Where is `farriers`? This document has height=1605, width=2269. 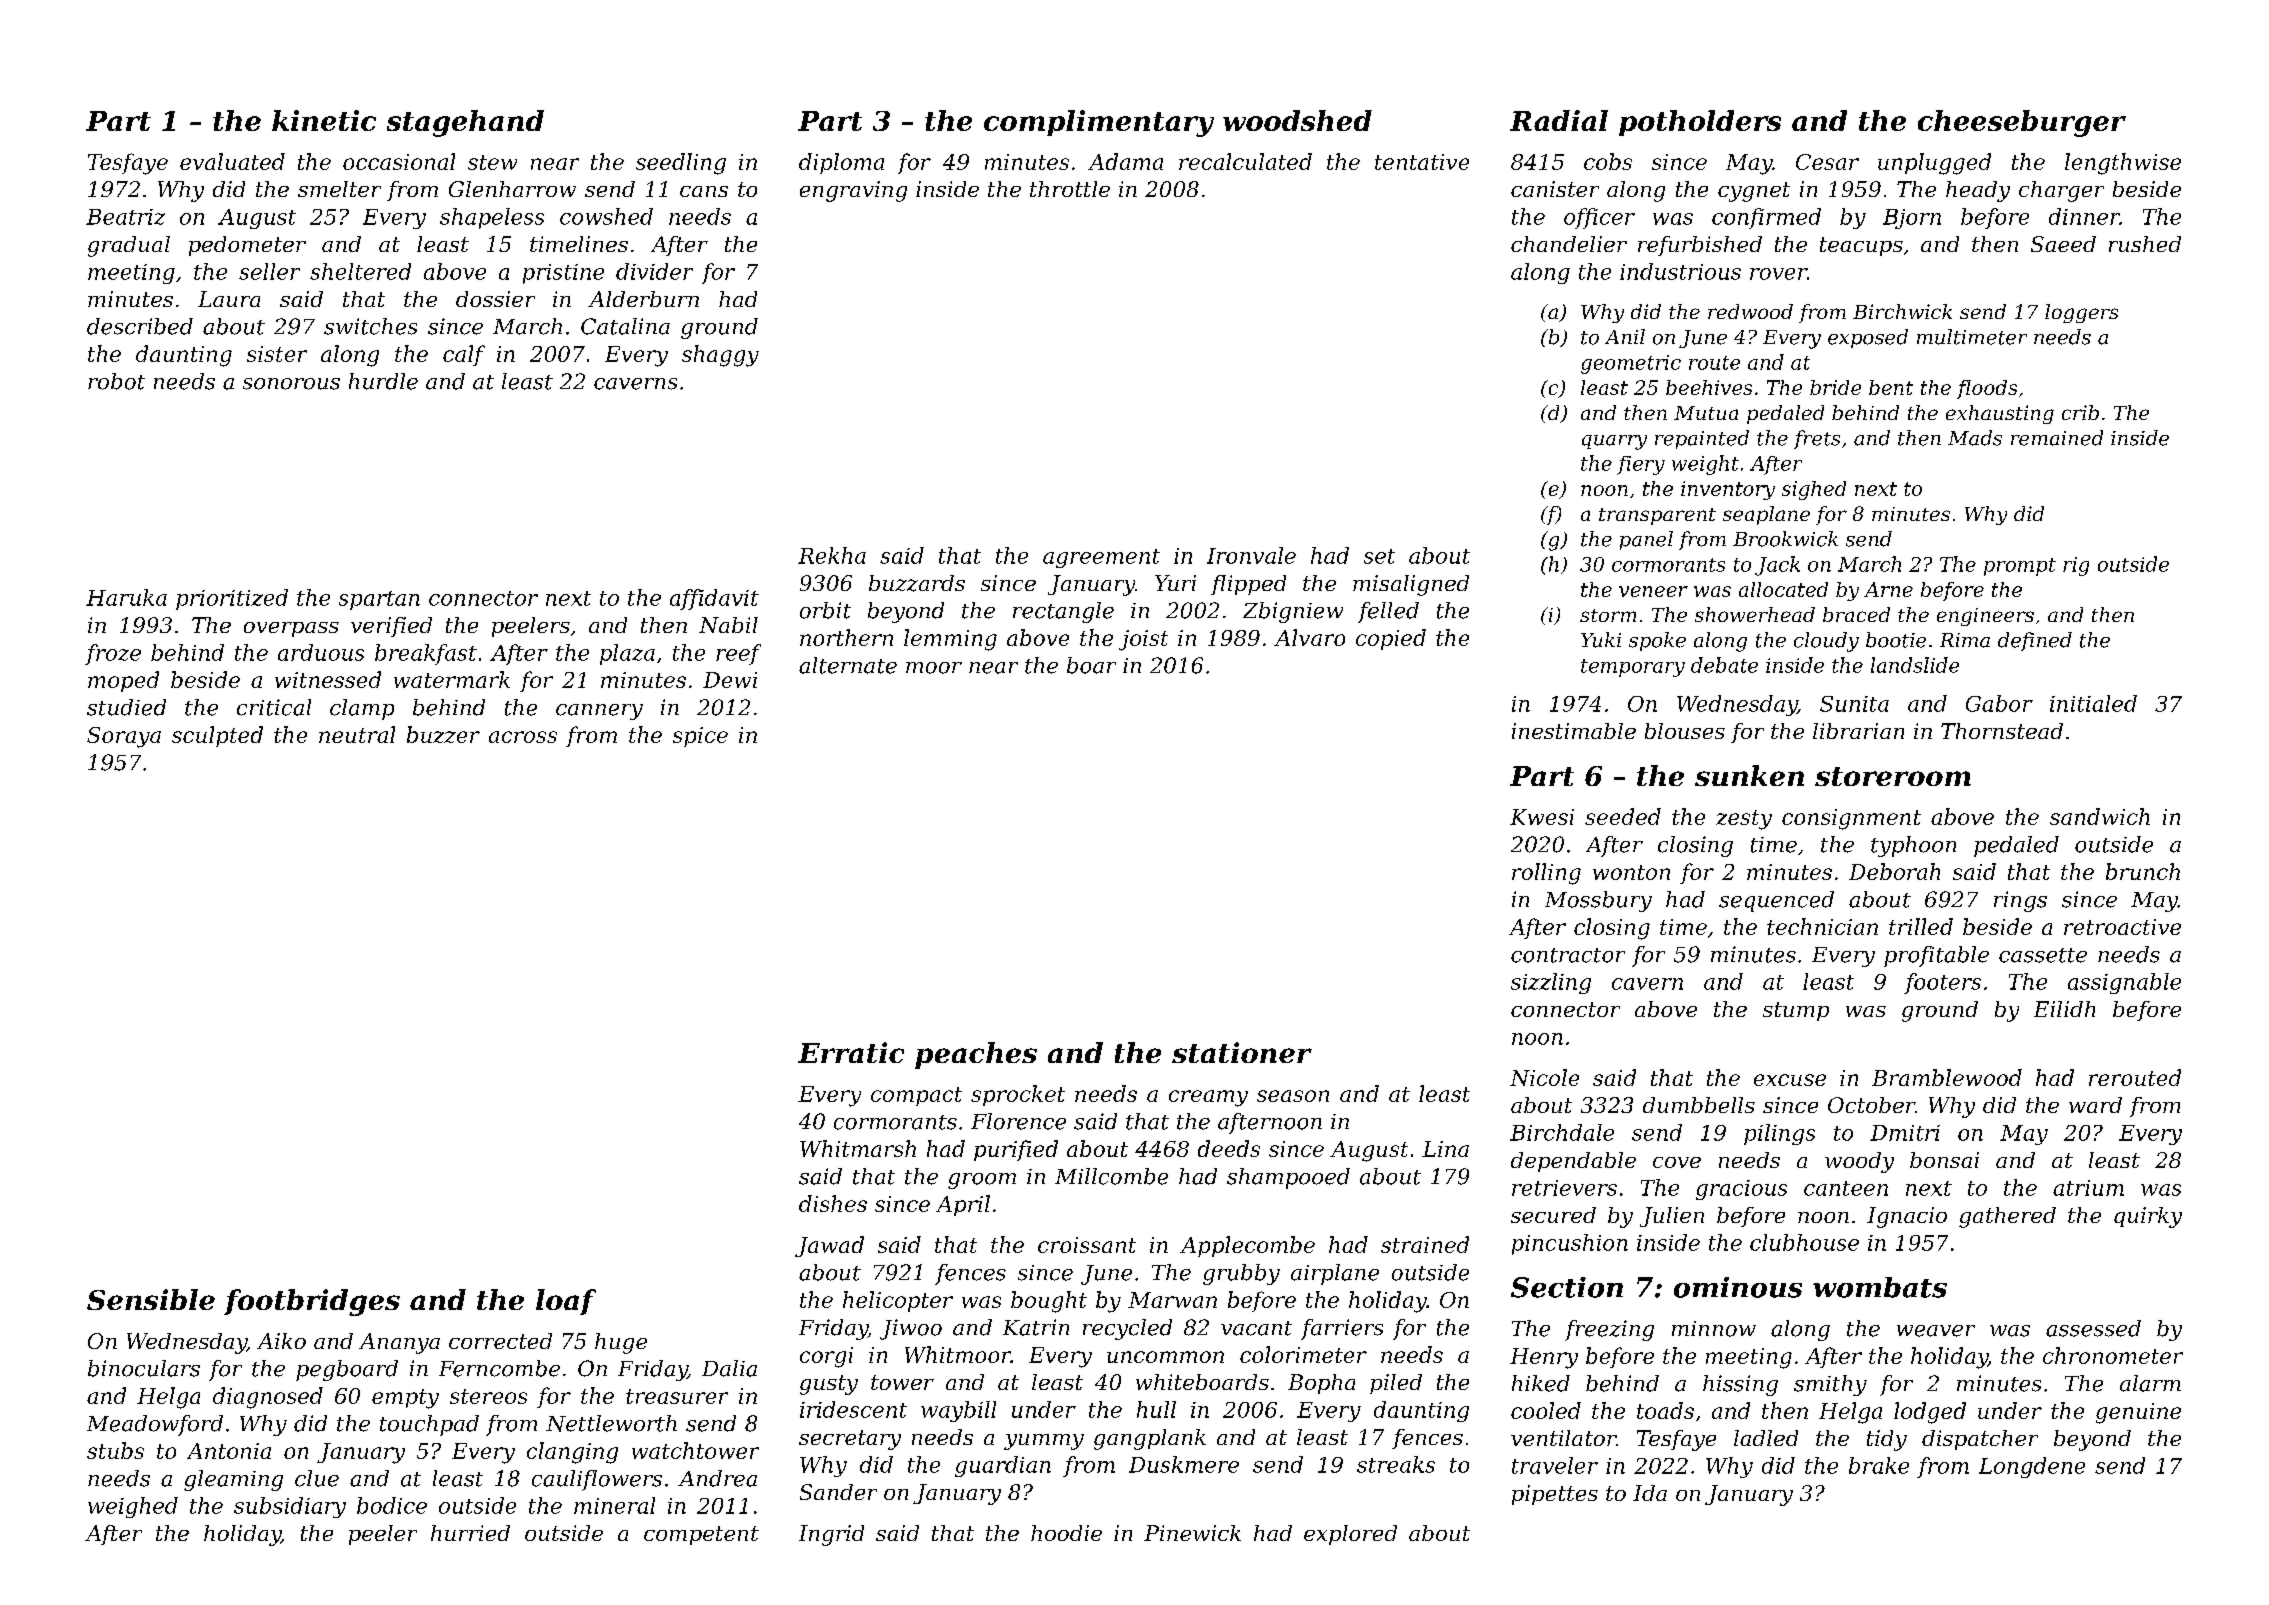
farriers is located at coordinates (1342, 1329).
